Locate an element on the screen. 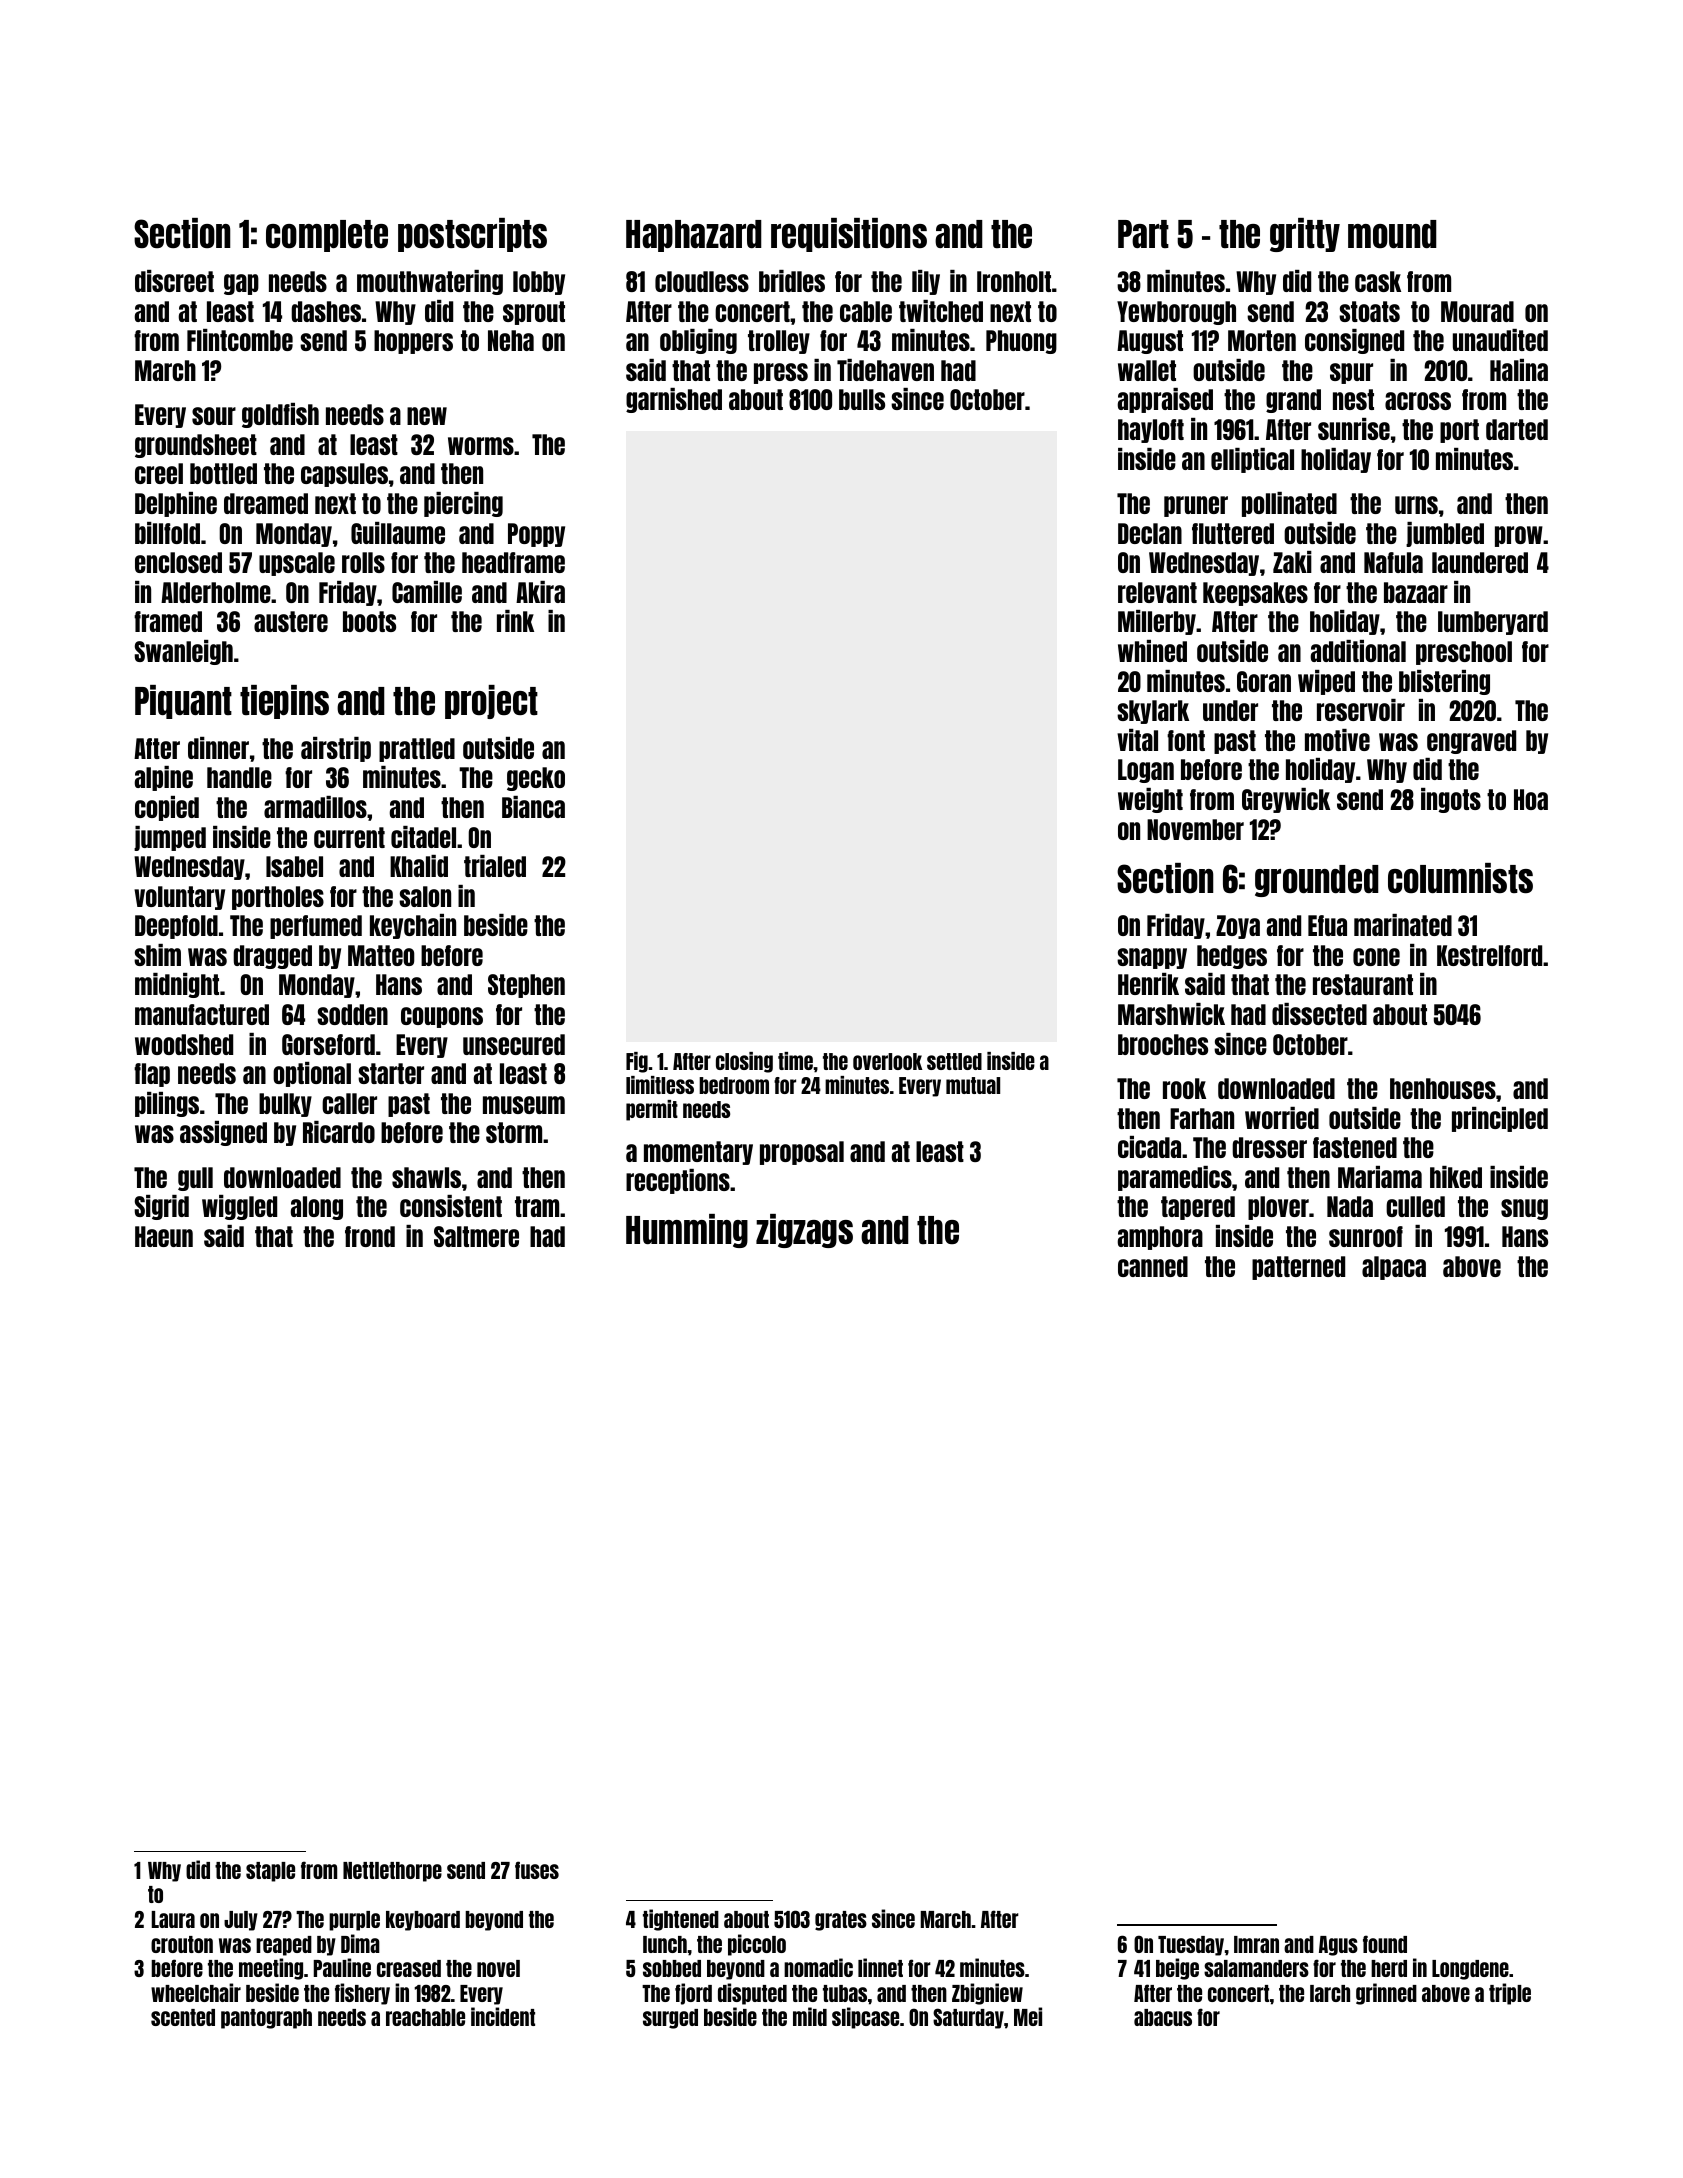 The height and width of the screenshot is (2178, 1683). novel is located at coordinates (498, 1968).
